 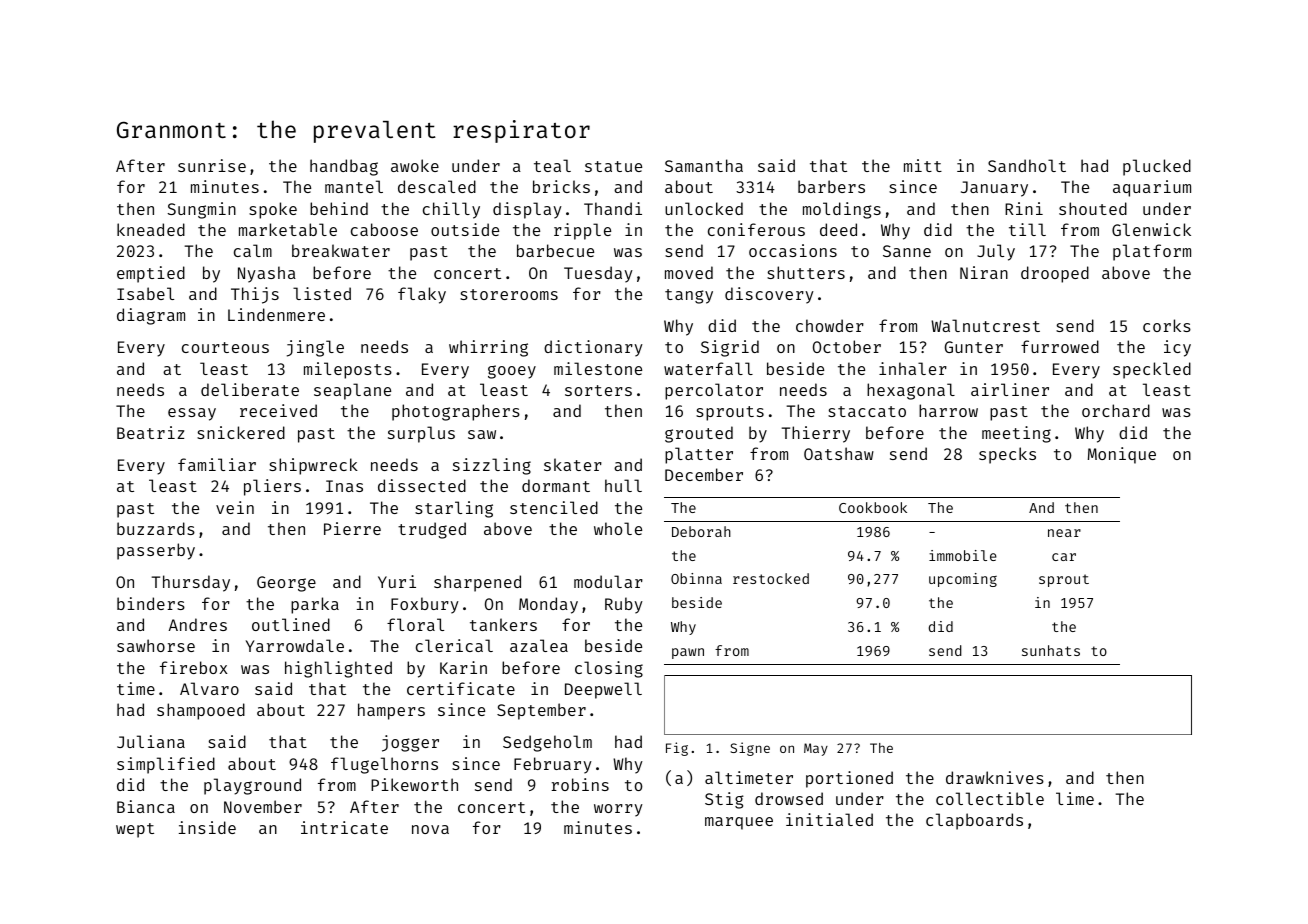 I want to click on parka, so click(x=315, y=605).
